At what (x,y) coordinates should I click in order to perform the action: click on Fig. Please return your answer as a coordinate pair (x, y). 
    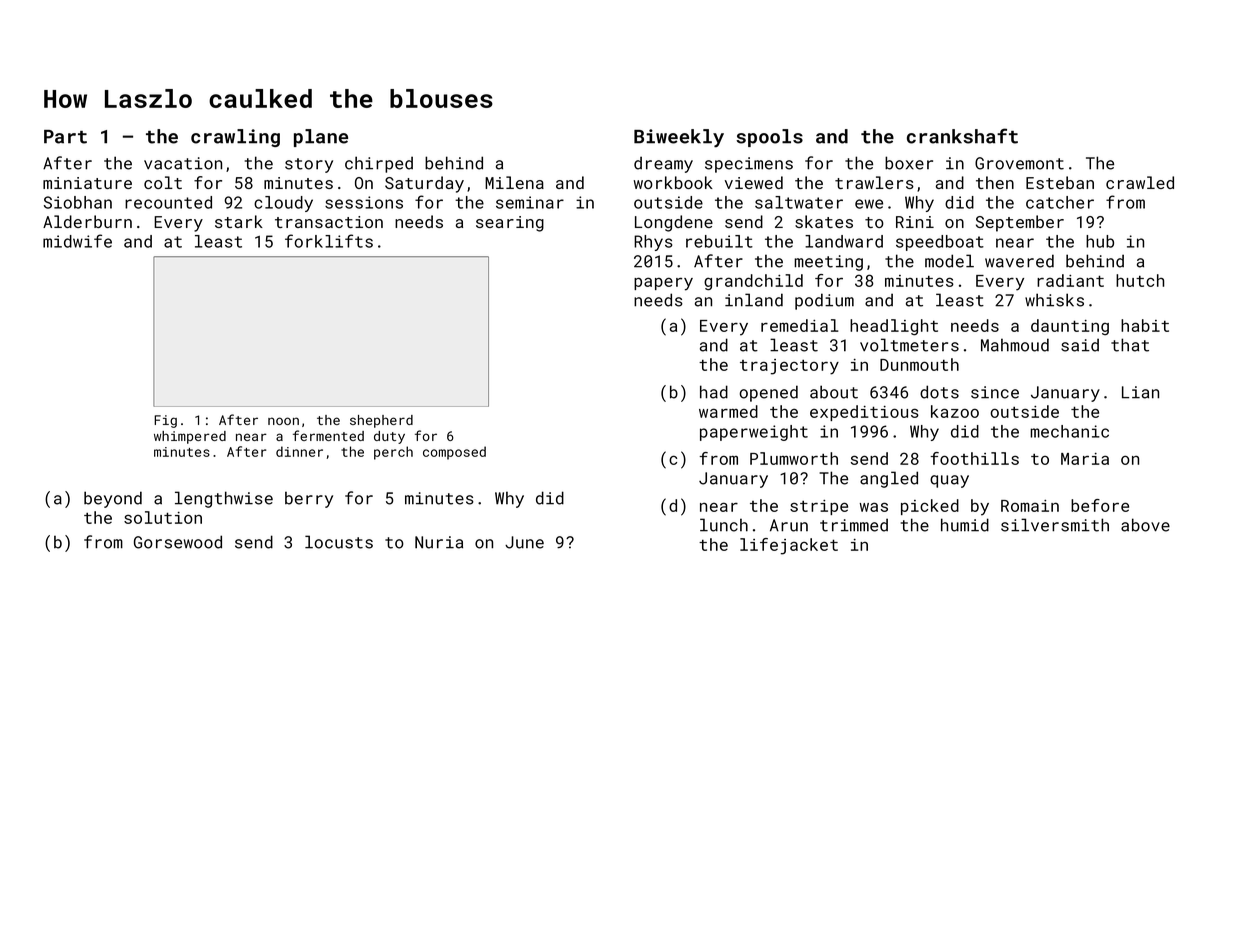
    Looking at the image, I should click on (165, 421).
